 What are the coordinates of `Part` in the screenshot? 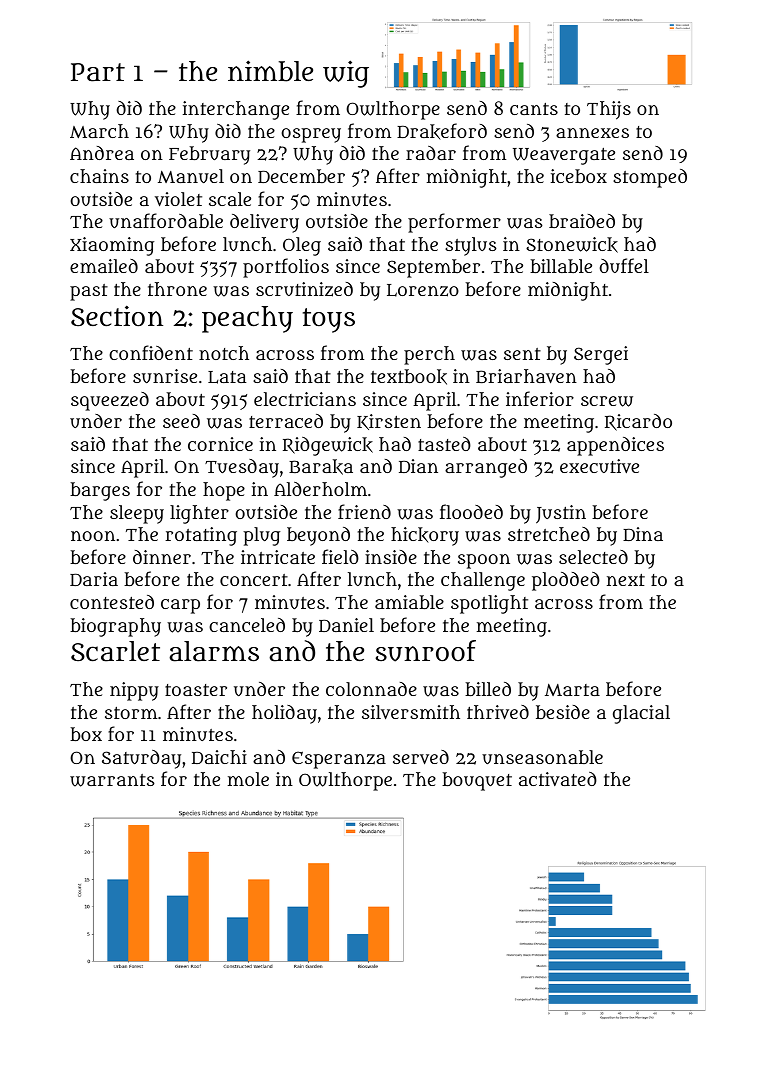 It's located at (98, 72).
